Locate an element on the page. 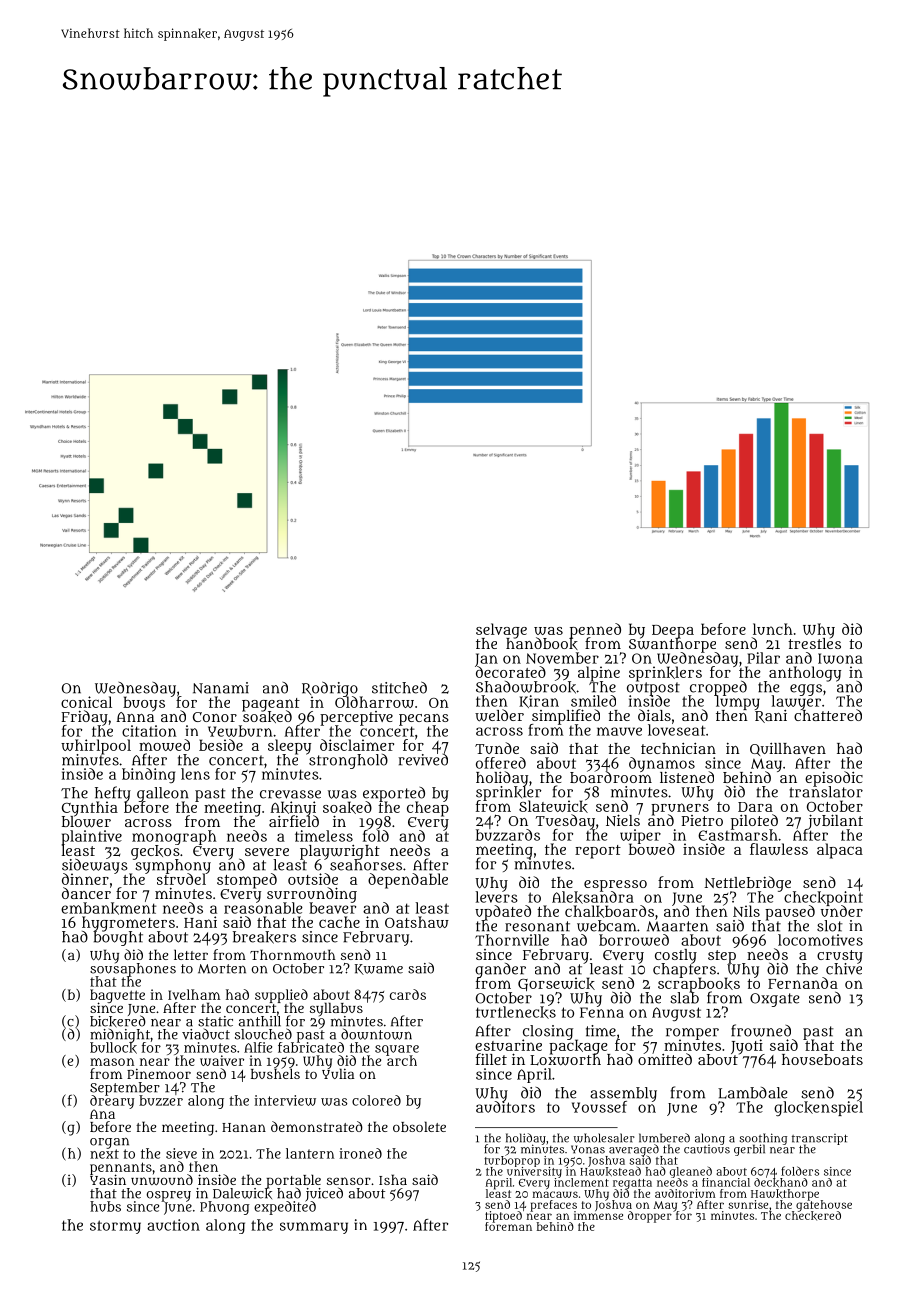  Phuong is located at coordinates (225, 1208).
